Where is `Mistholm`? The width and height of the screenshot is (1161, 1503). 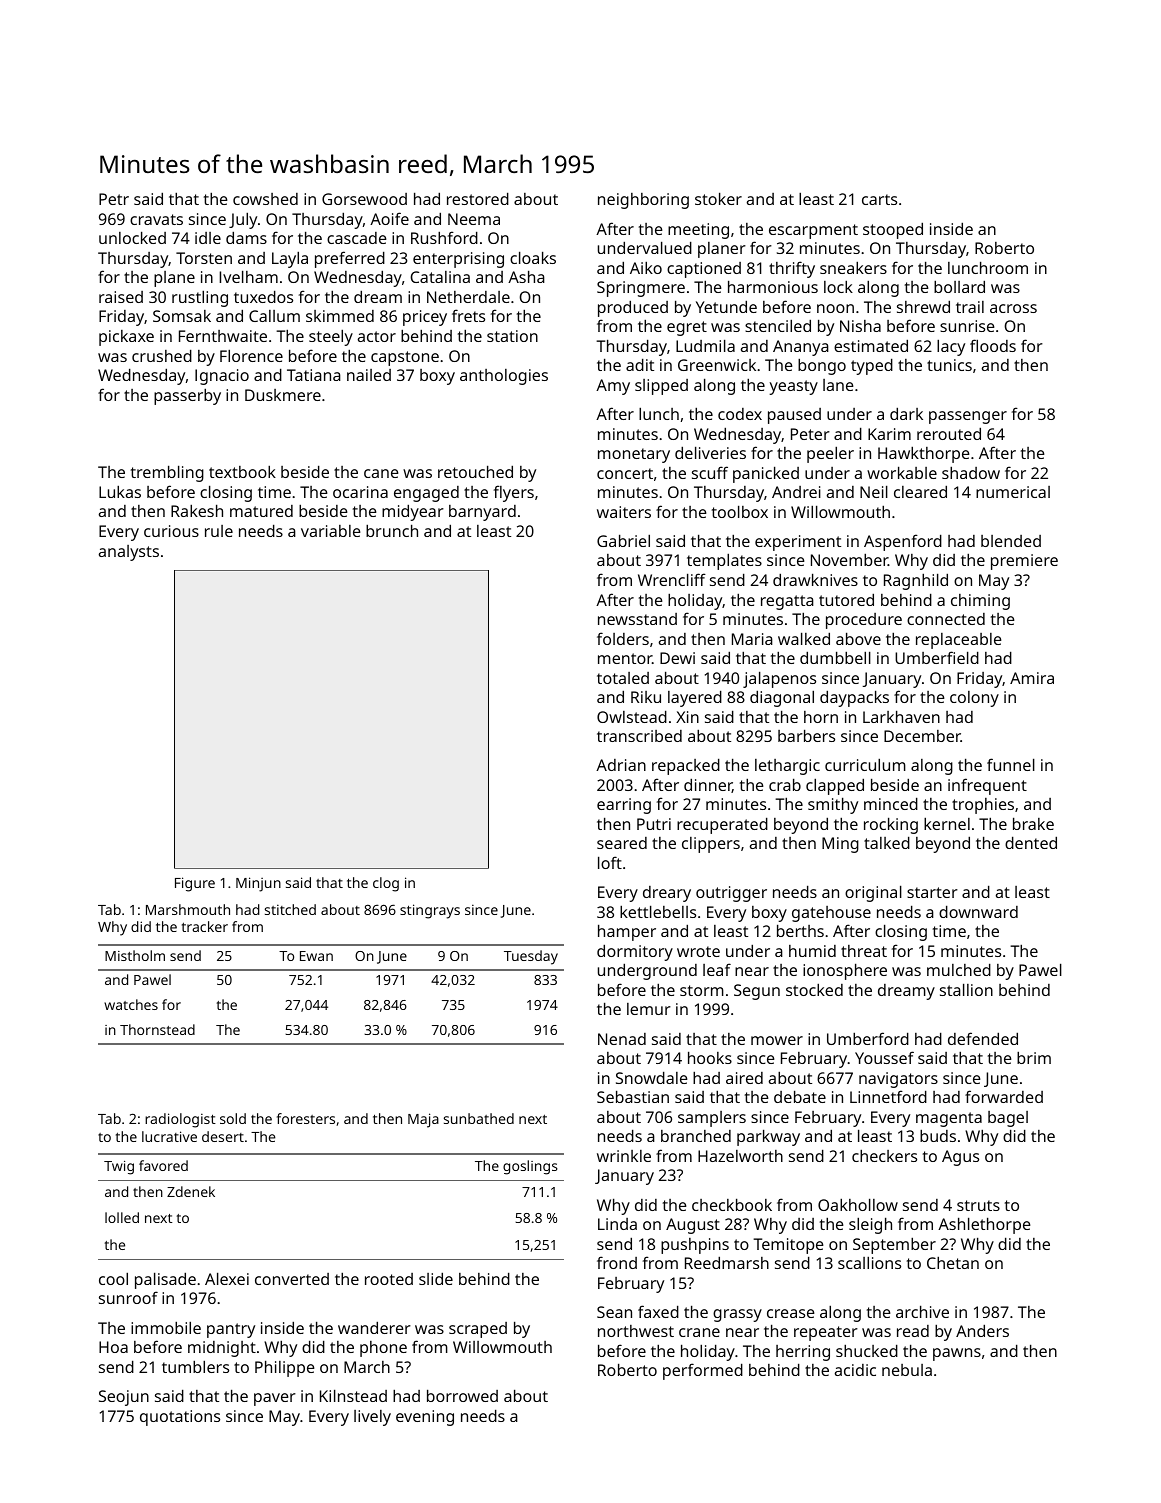 Mistholm is located at coordinates (135, 955).
